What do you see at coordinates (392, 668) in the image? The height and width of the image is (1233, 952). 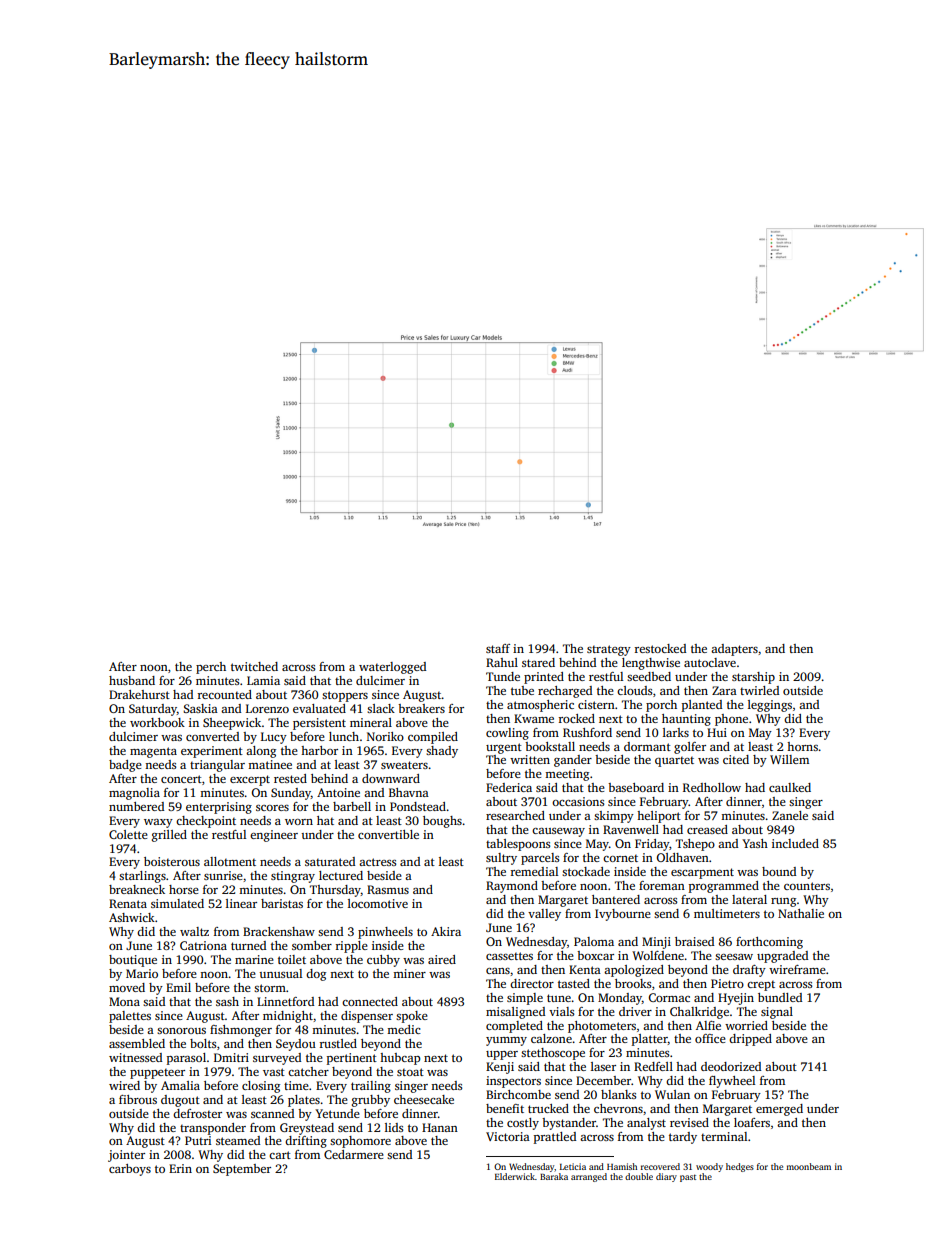 I see `waterlogged` at bounding box center [392, 668].
